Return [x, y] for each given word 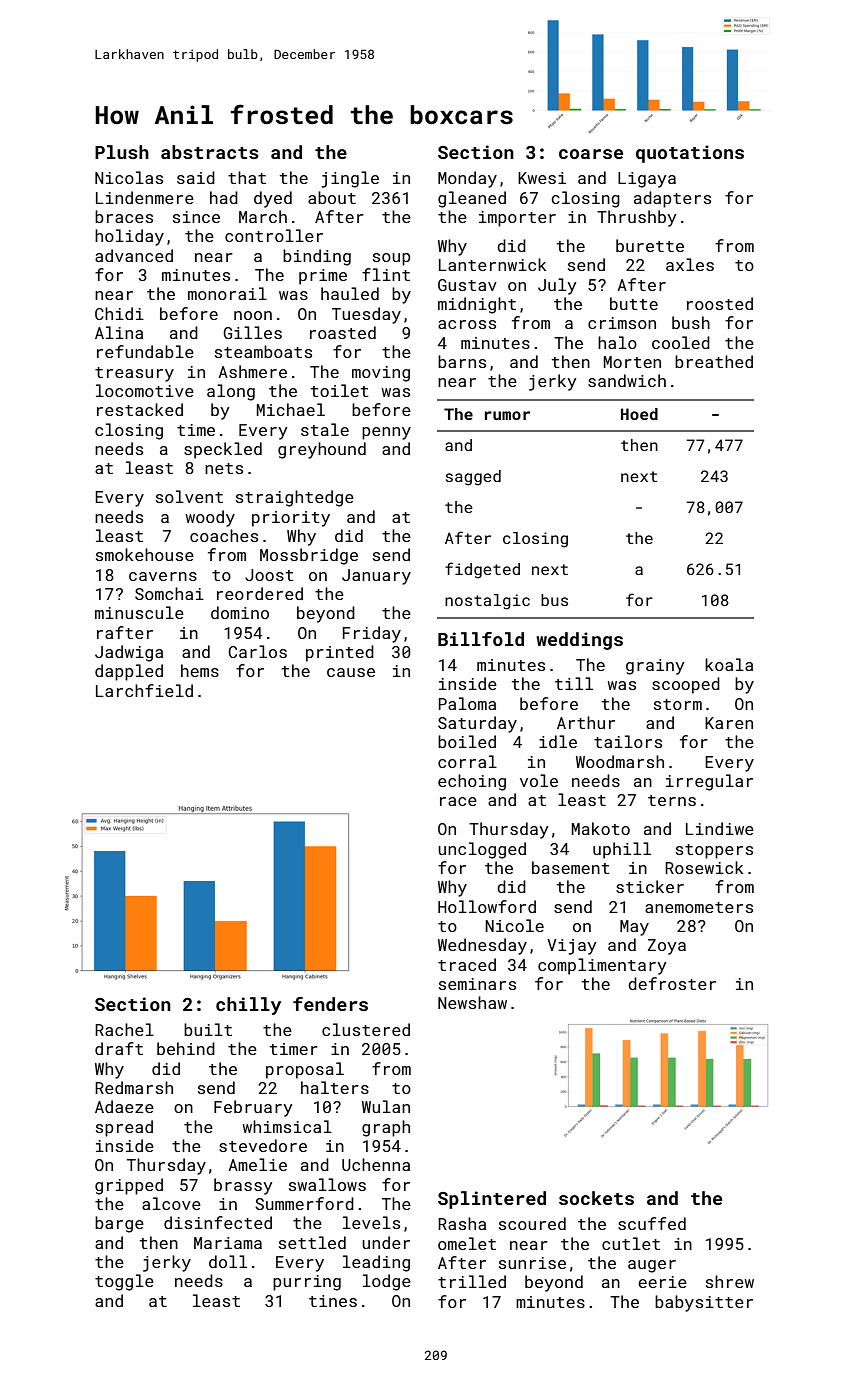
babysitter [704, 1303]
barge [119, 1224]
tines [333, 1301]
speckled [223, 450]
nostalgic [487, 602]
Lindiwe [720, 828]
